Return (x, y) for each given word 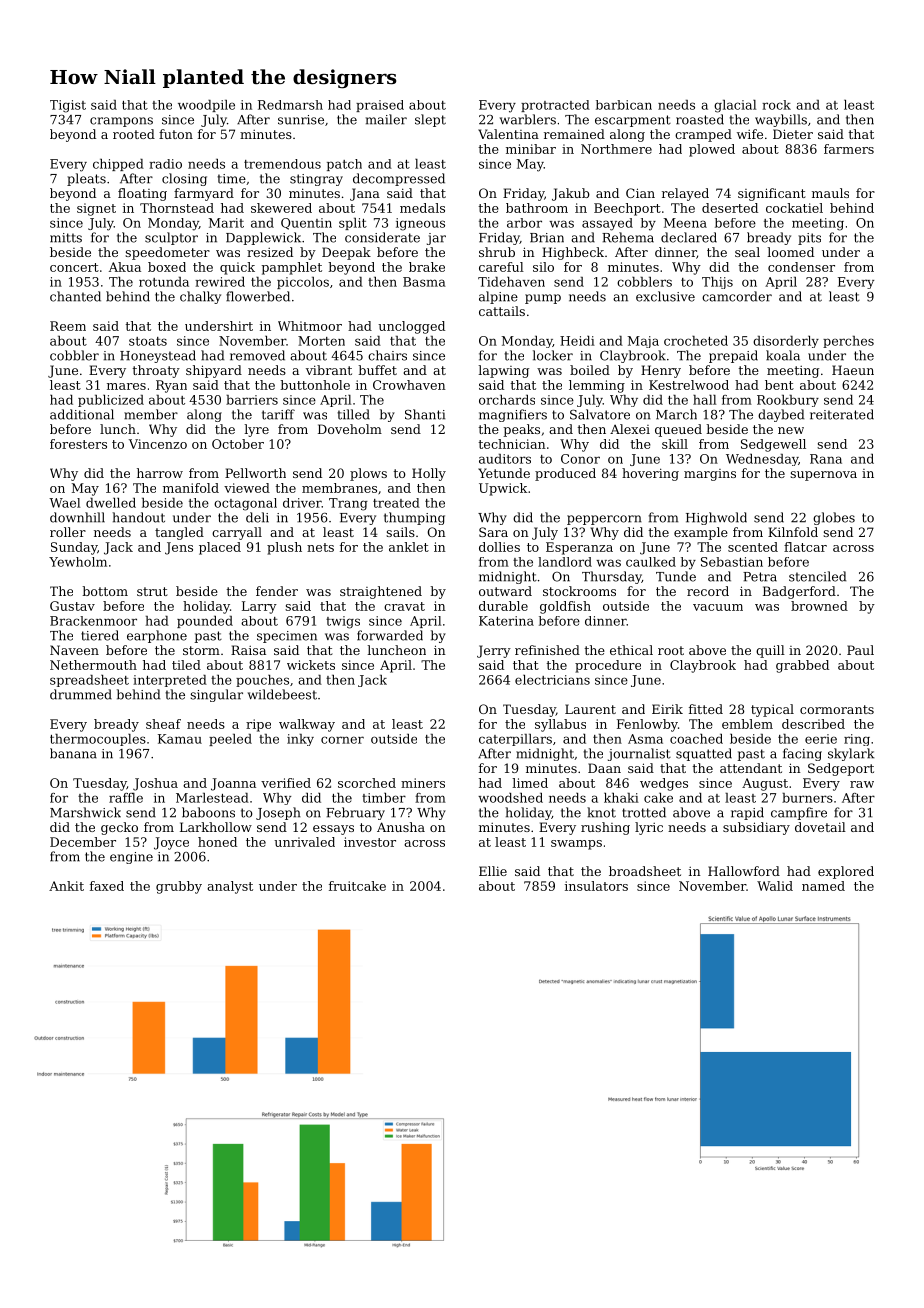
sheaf (163, 724)
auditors (505, 459)
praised (380, 106)
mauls (830, 193)
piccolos (303, 283)
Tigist (68, 106)
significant (772, 194)
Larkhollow (216, 827)
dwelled (111, 503)
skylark (851, 754)
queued (678, 430)
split (353, 224)
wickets (311, 665)
